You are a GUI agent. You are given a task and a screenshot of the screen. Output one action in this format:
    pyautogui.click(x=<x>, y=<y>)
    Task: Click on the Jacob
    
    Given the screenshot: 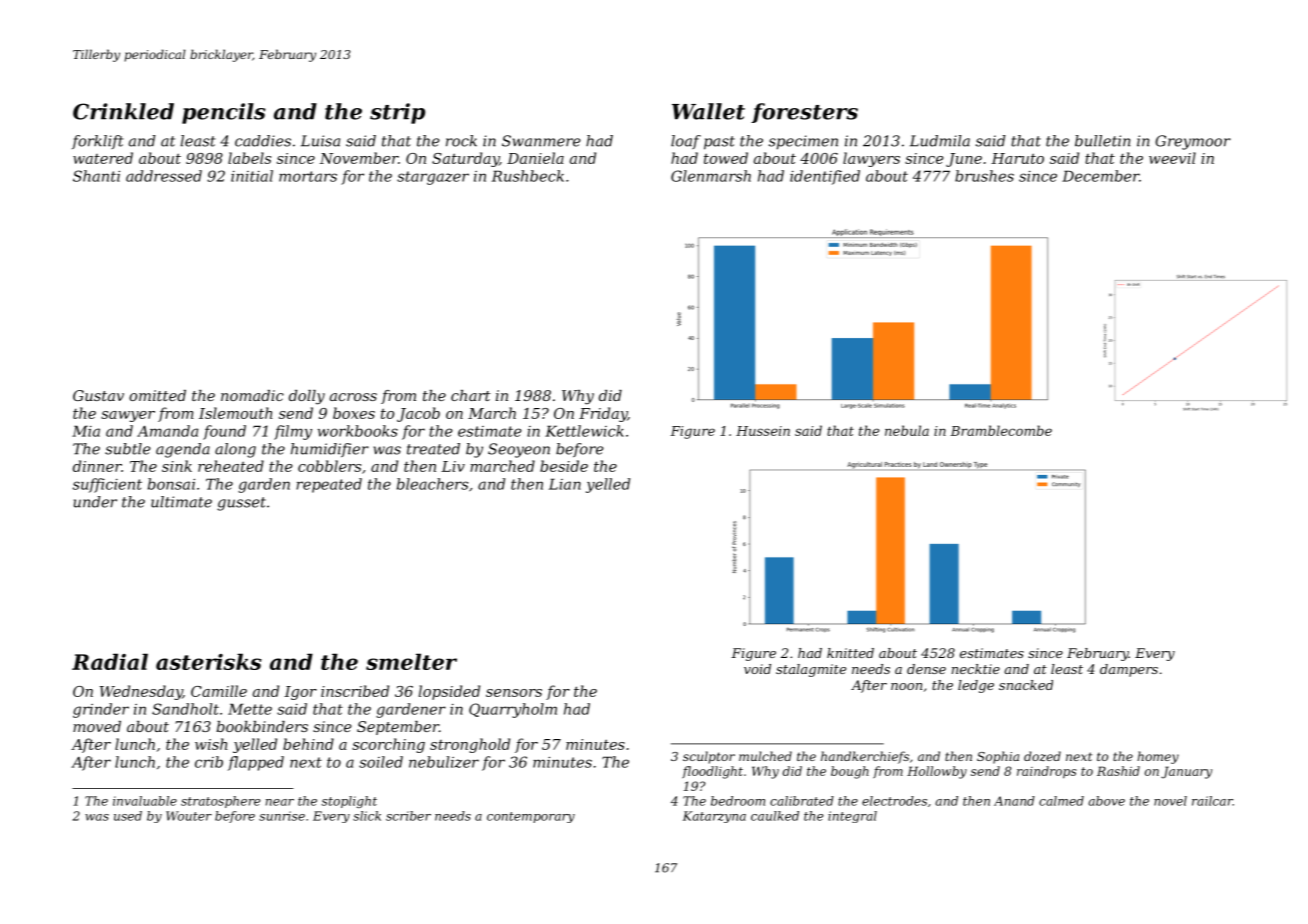 What is the action you would take?
    pyautogui.click(x=418, y=414)
